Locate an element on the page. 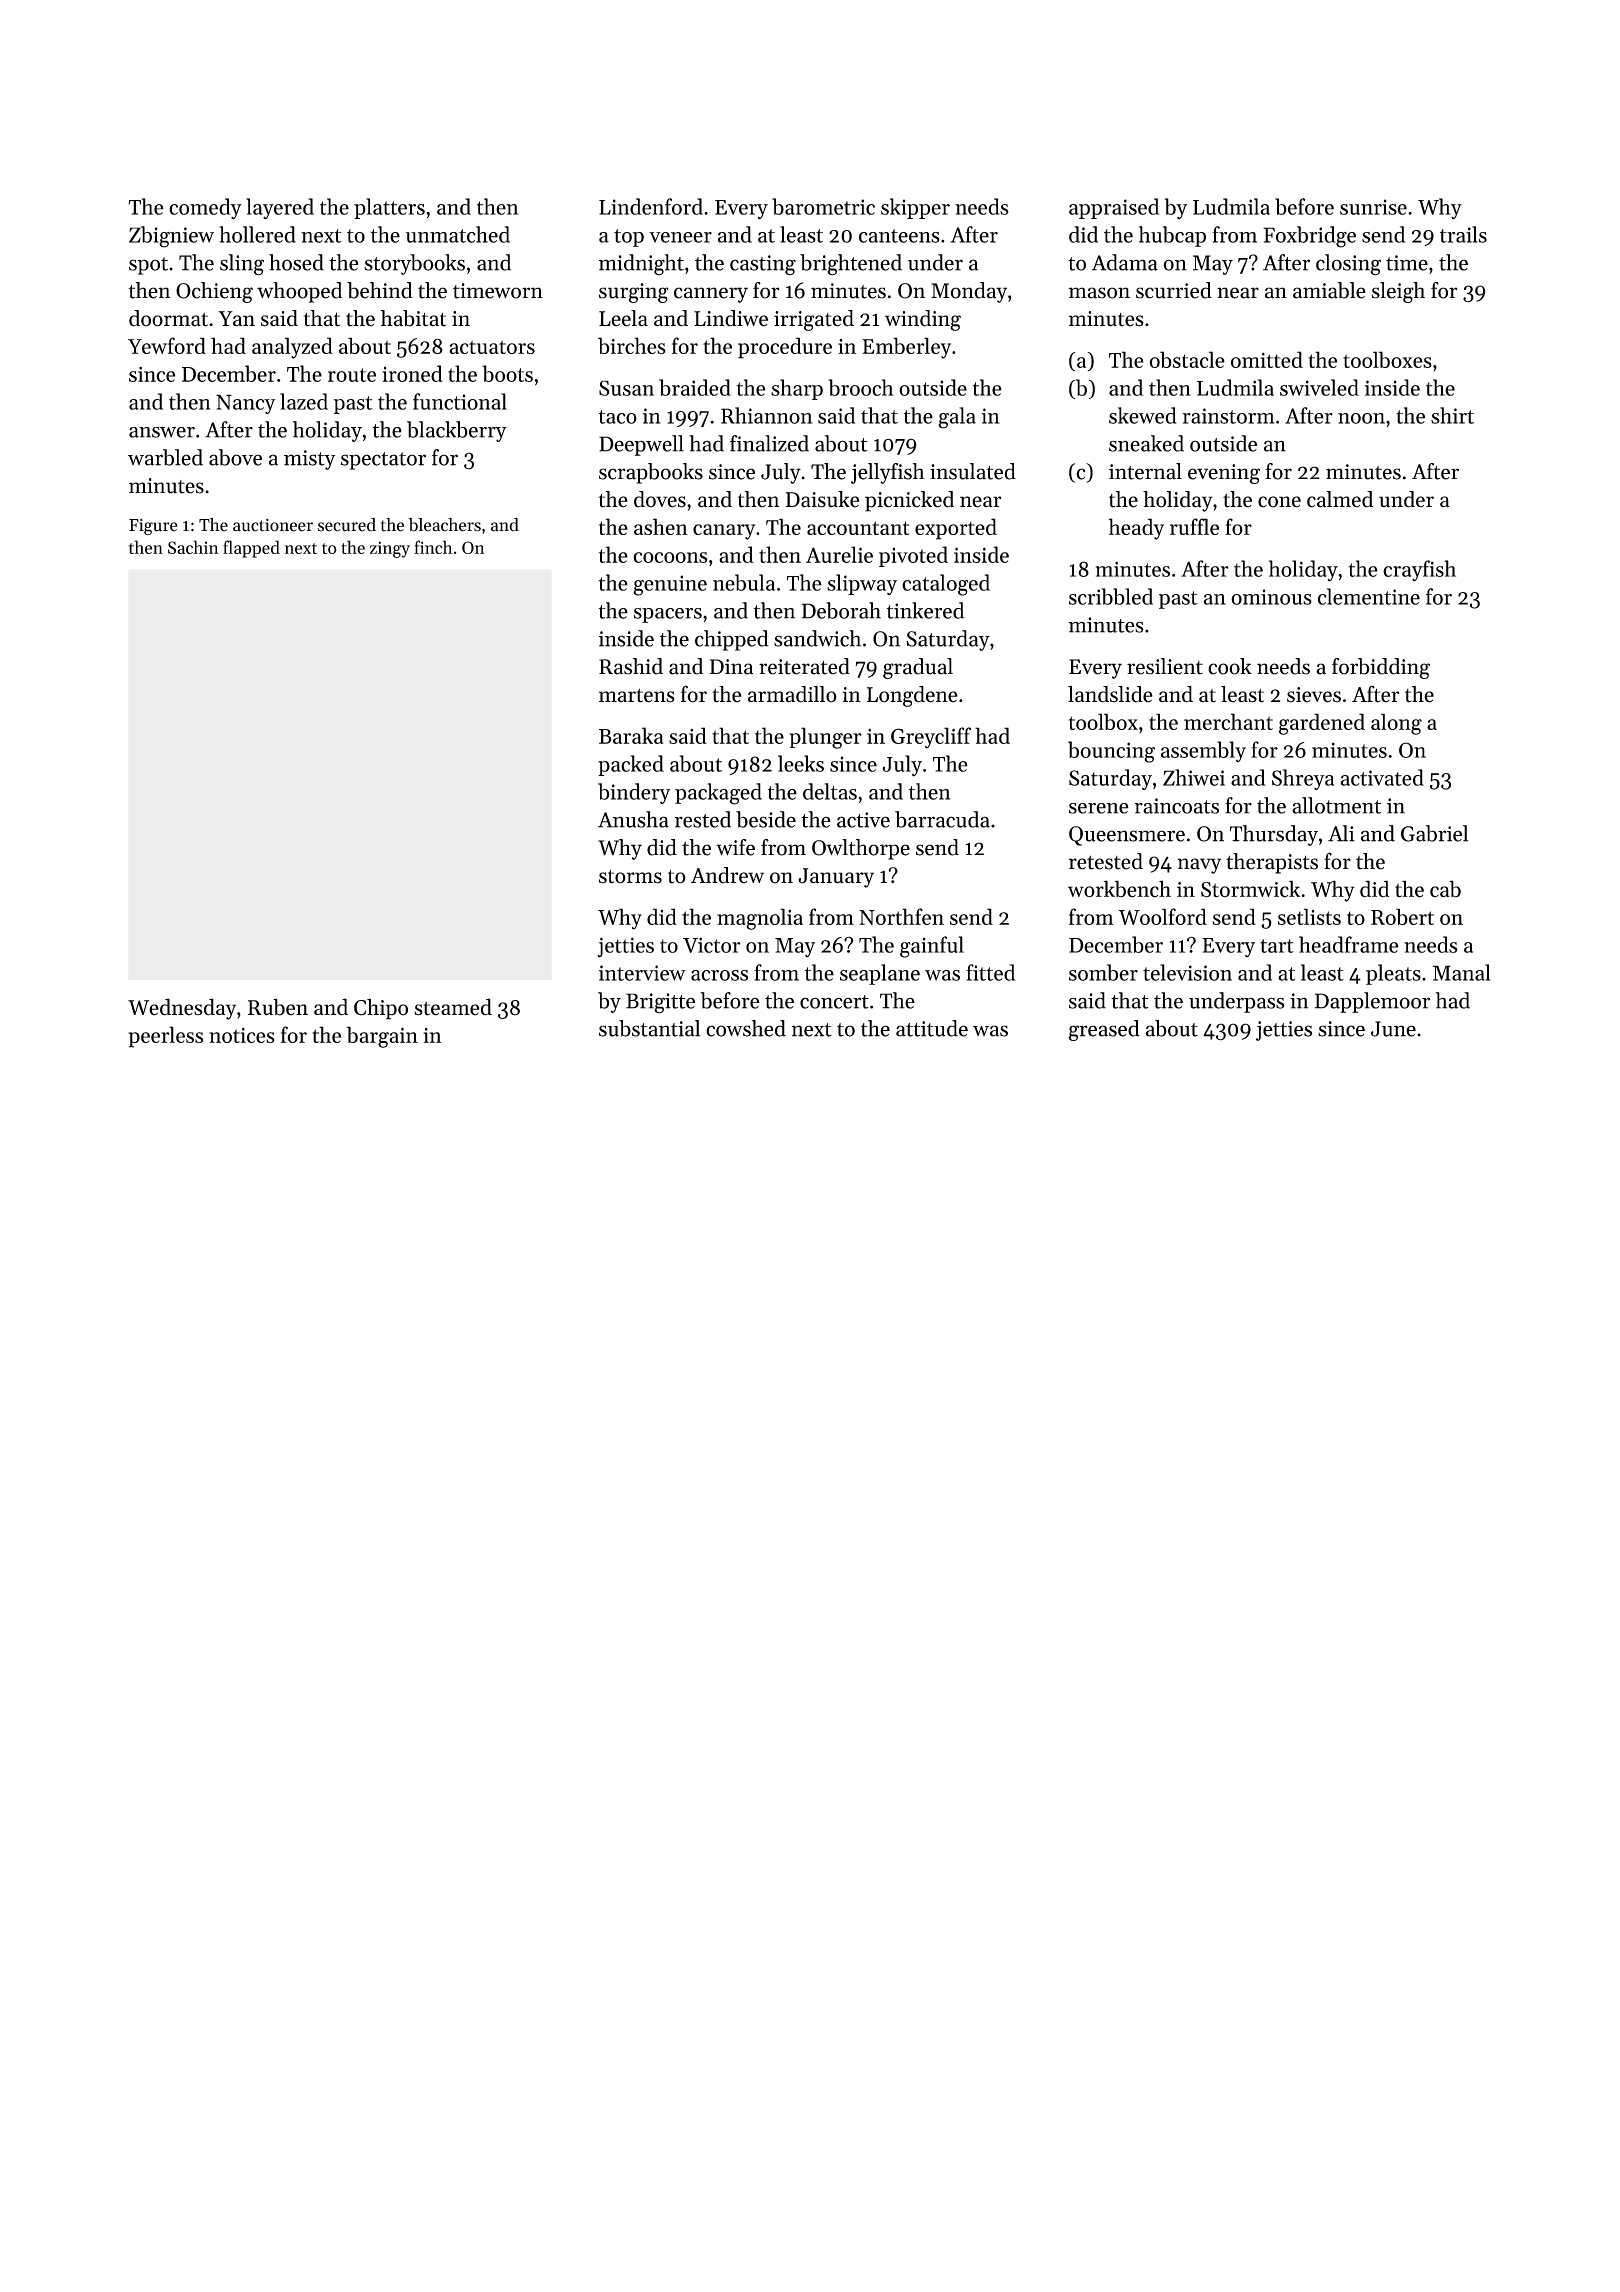  above is located at coordinates (235, 457).
